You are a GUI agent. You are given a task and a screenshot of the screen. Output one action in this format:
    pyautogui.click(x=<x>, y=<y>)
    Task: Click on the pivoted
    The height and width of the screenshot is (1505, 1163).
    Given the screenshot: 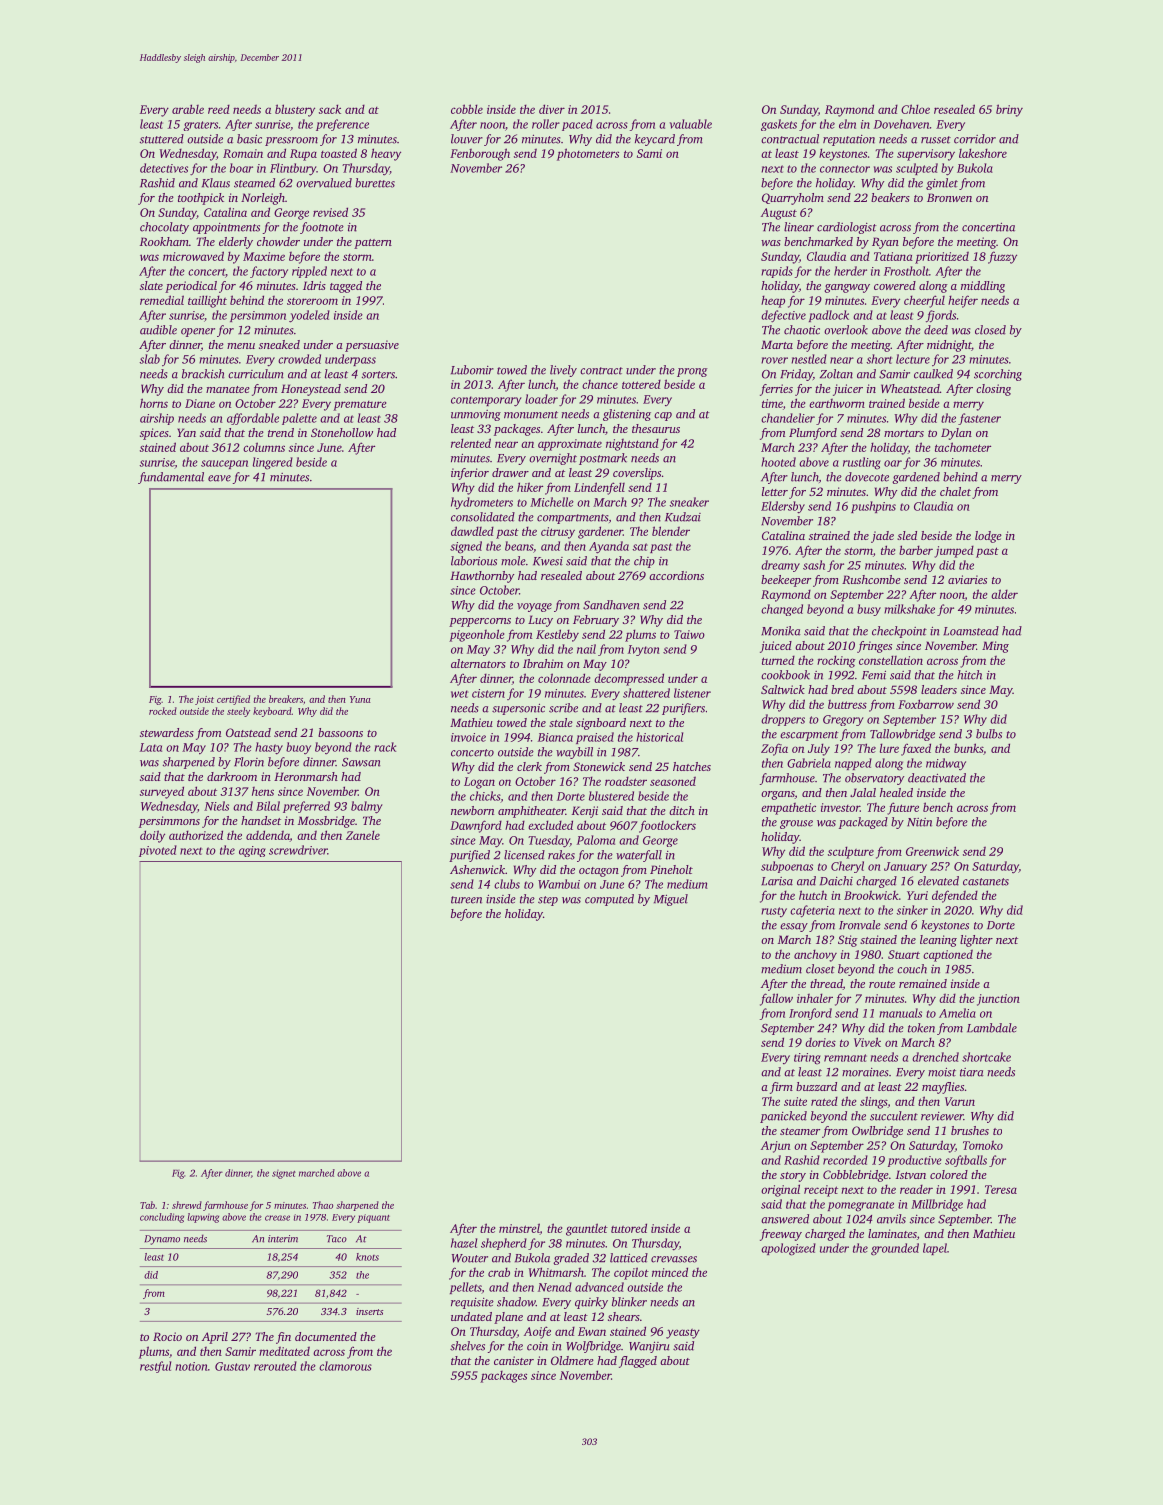 What is the action you would take?
    pyautogui.click(x=158, y=851)
